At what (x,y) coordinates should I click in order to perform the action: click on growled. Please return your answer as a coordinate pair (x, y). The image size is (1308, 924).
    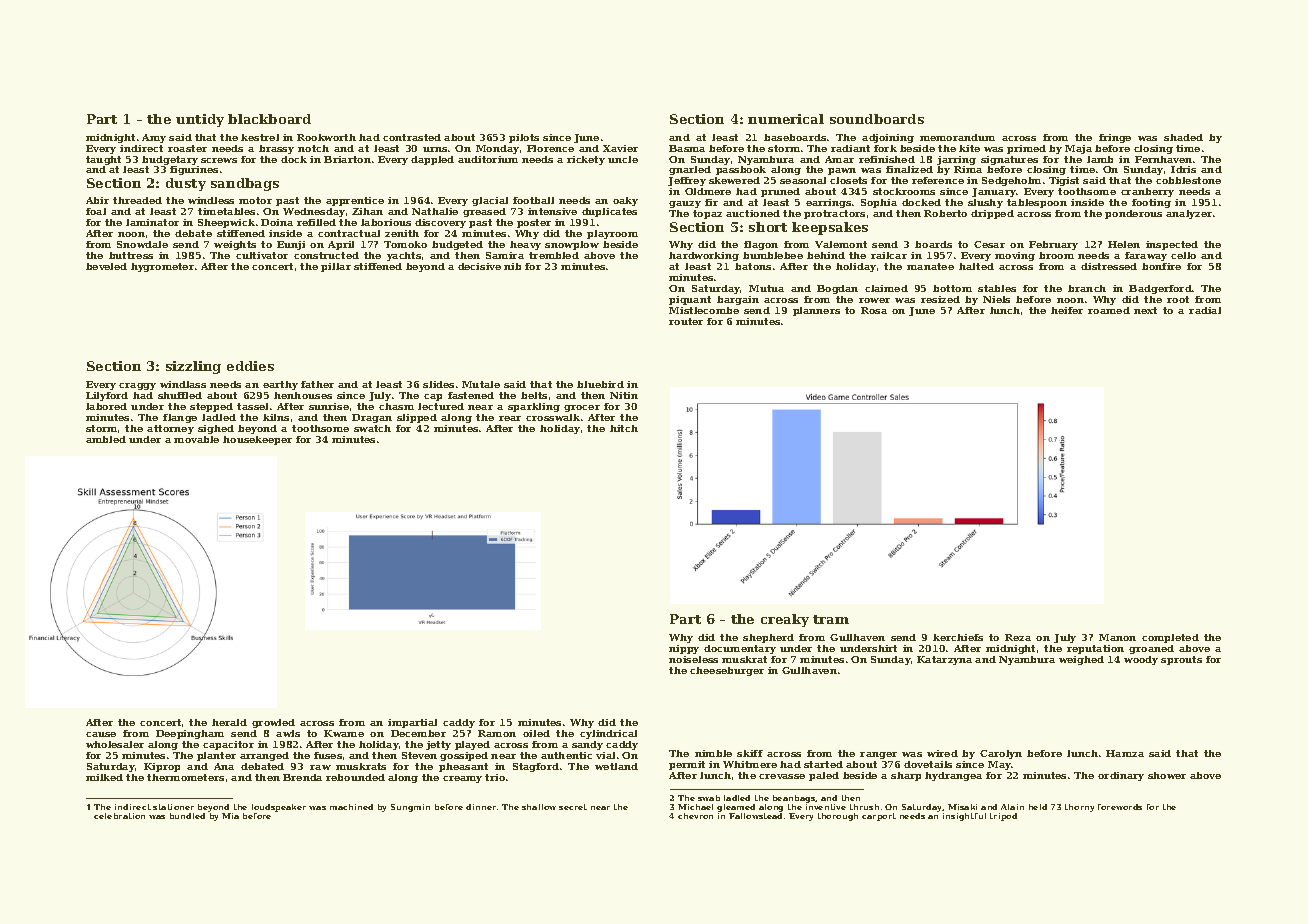
    Looking at the image, I should click on (273, 723).
